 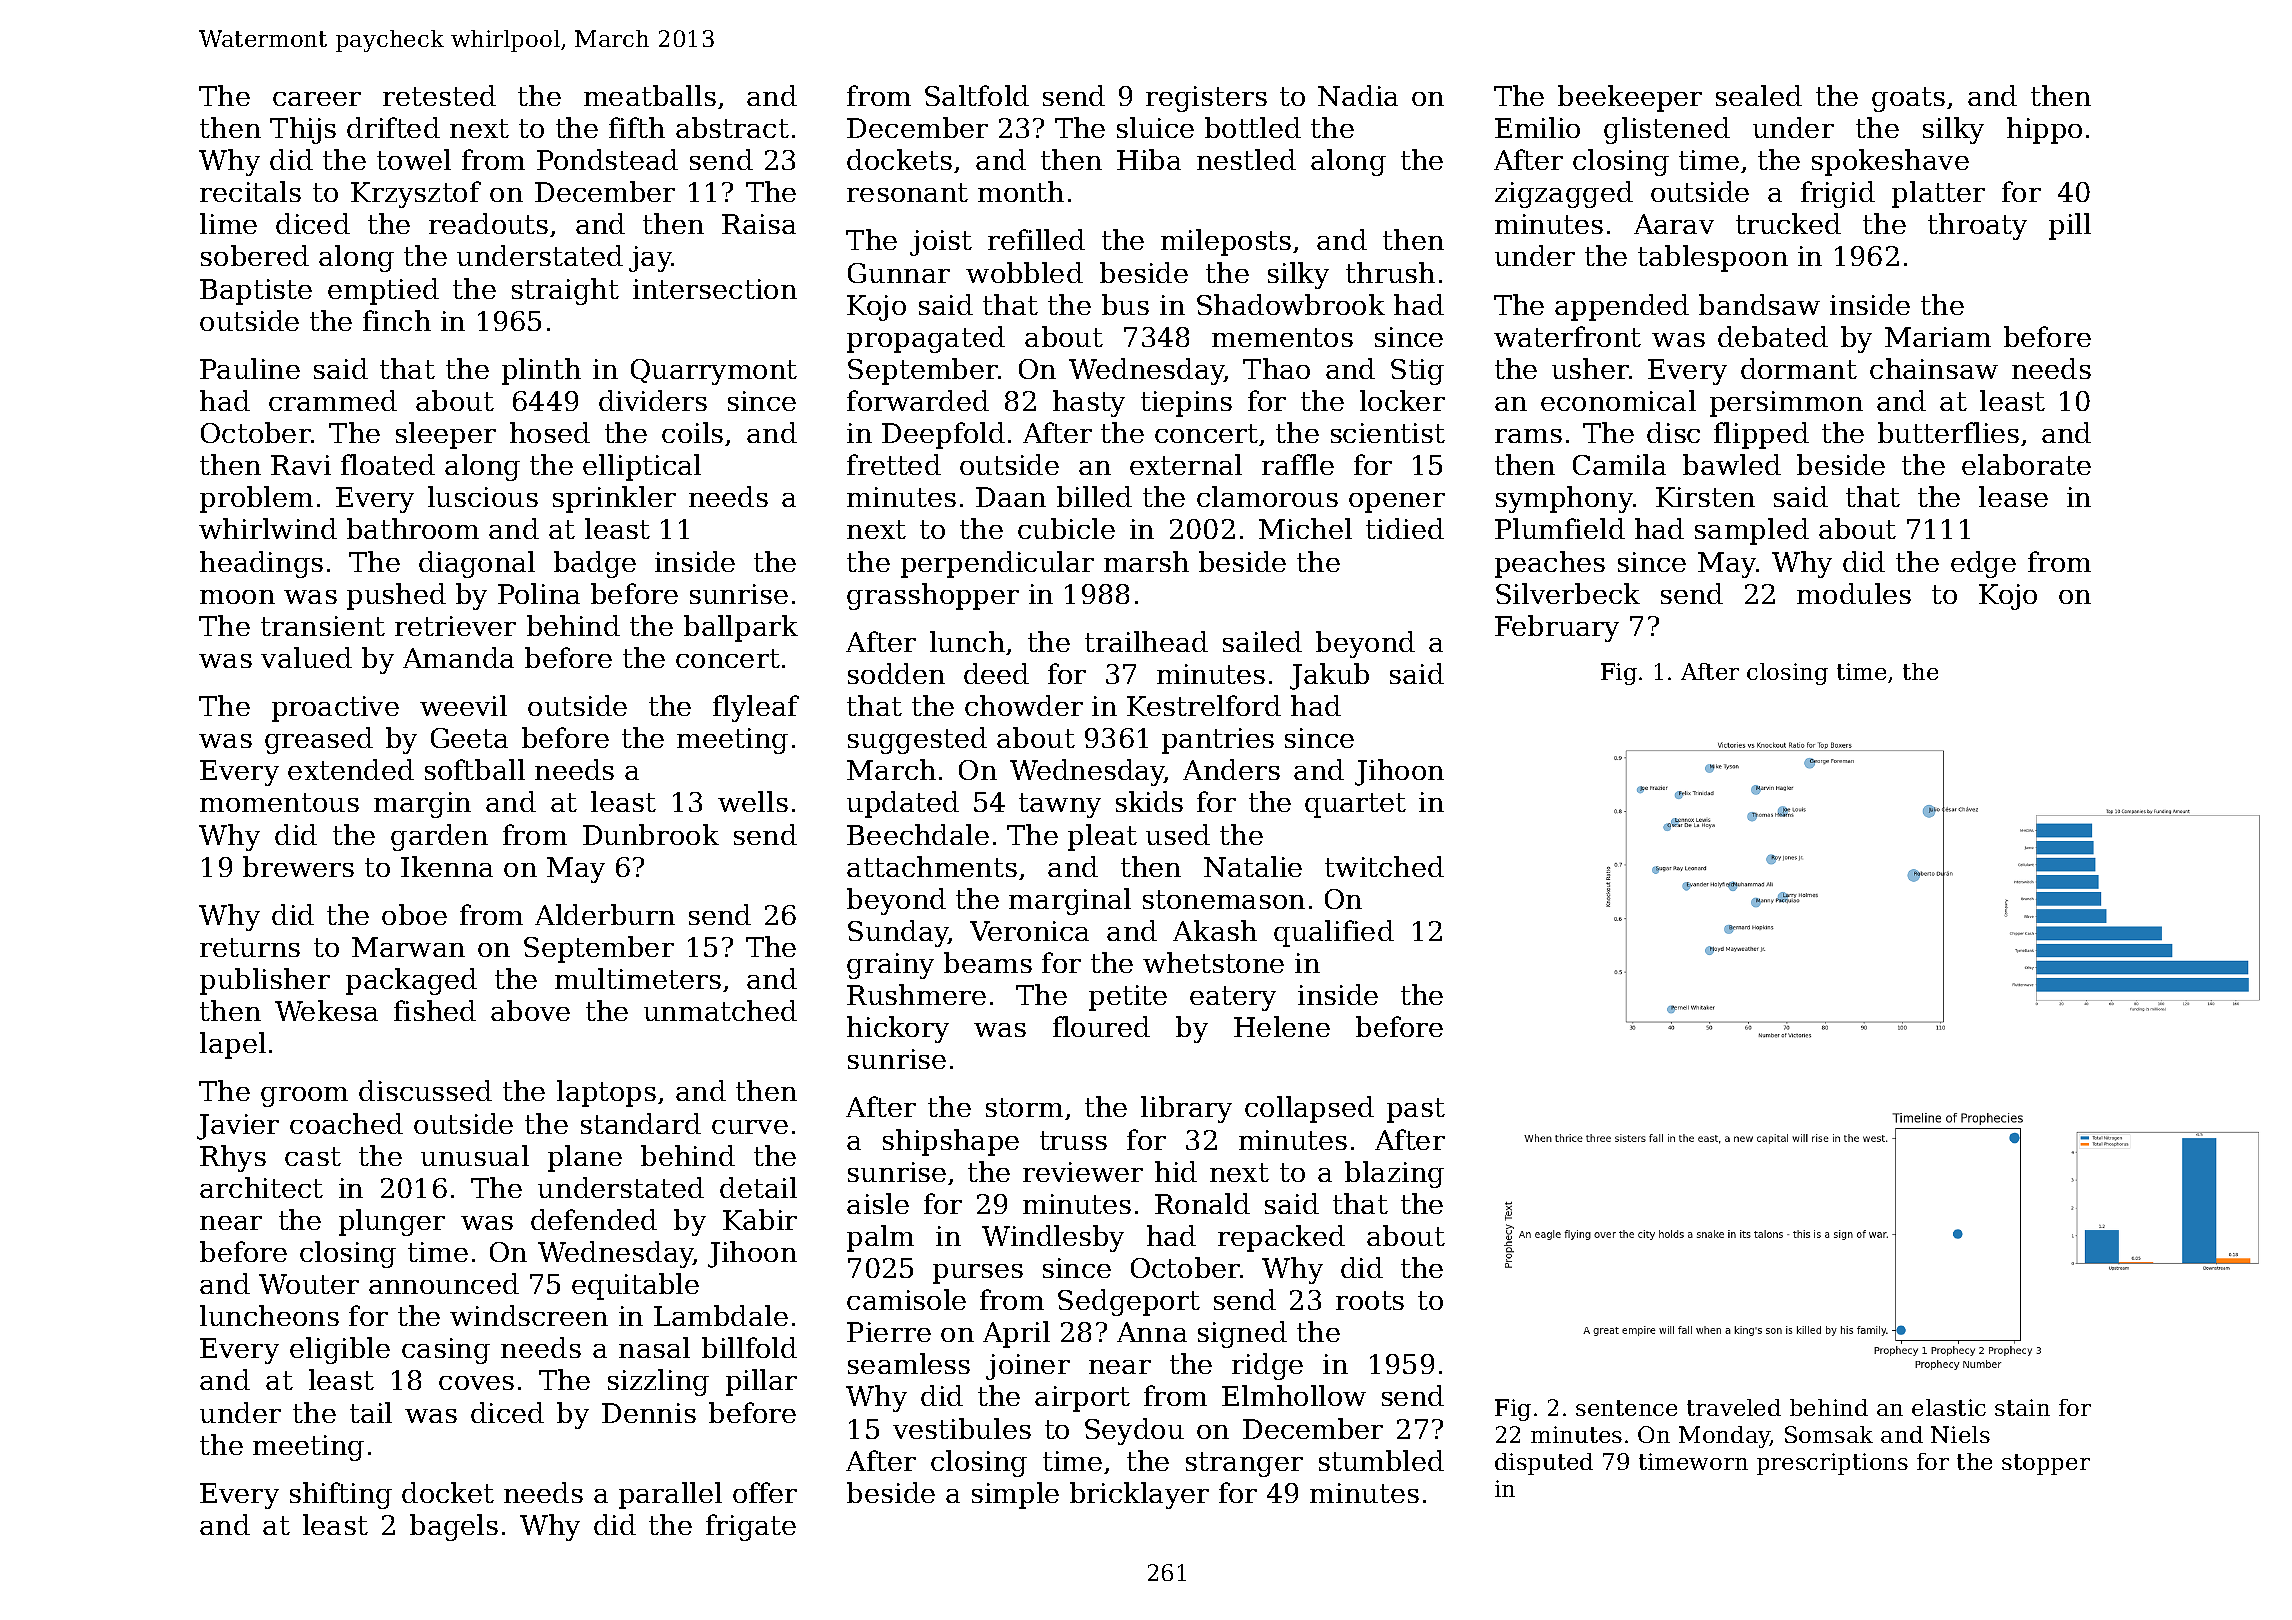 I want to click on forwarded, so click(x=918, y=400).
